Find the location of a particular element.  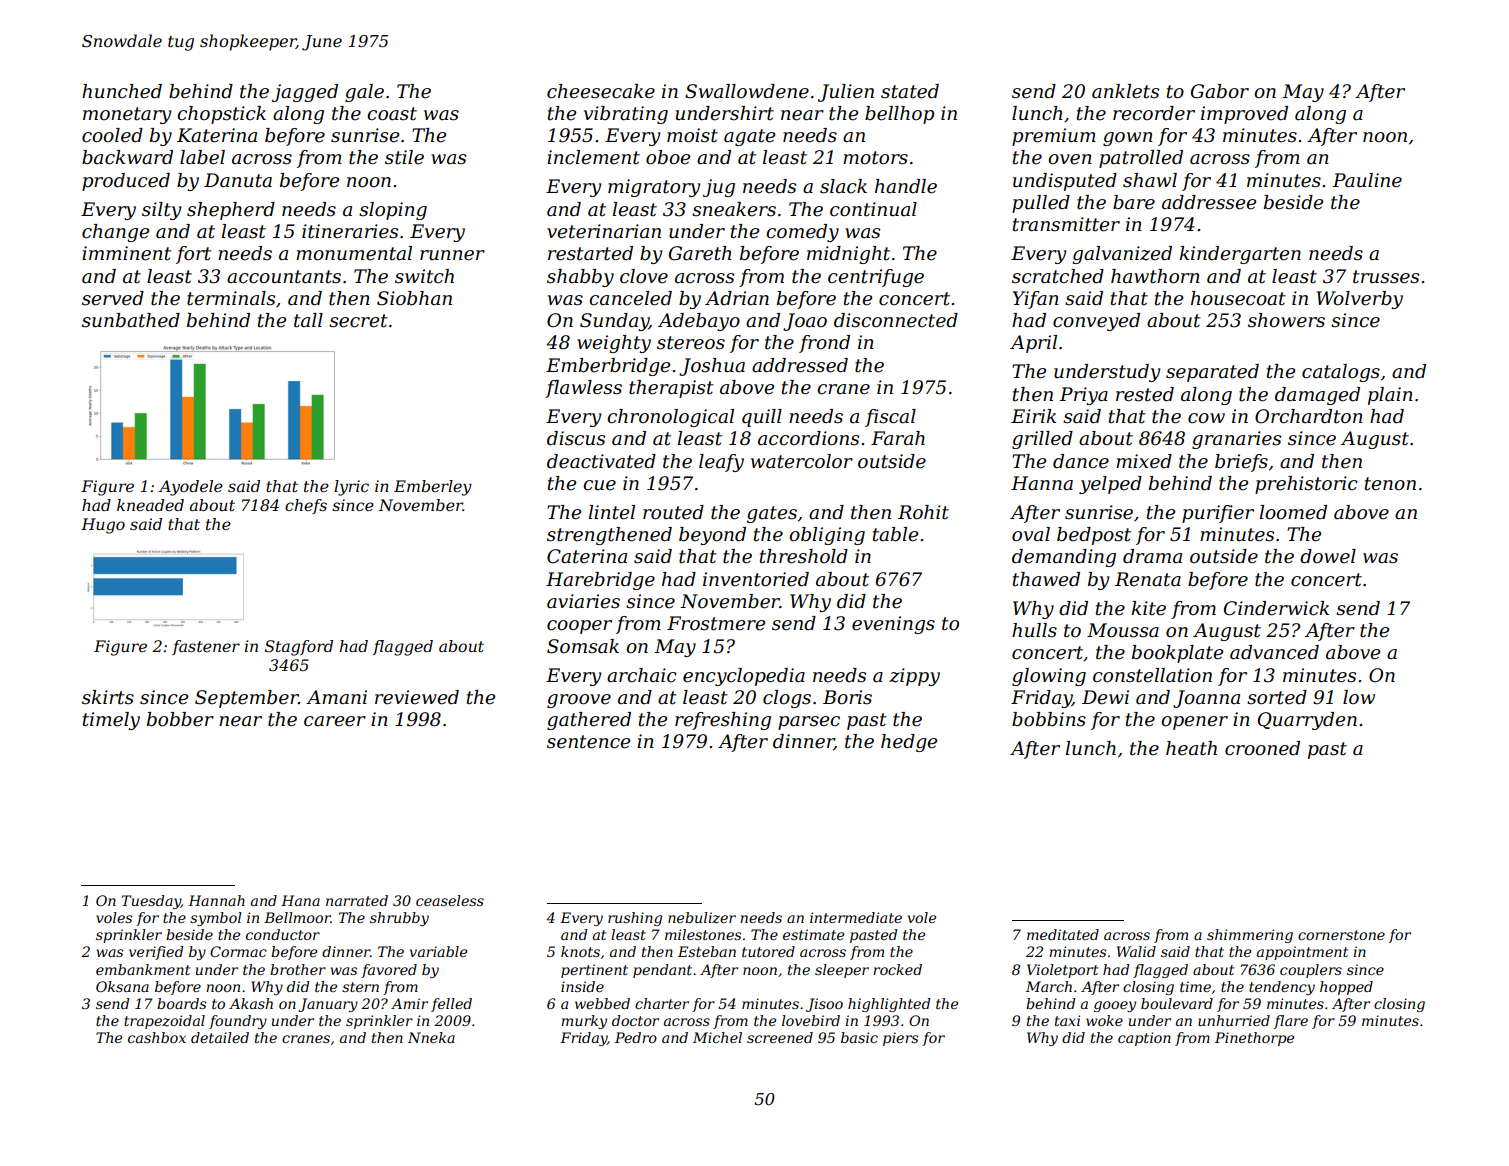

stile is located at coordinates (404, 157).
